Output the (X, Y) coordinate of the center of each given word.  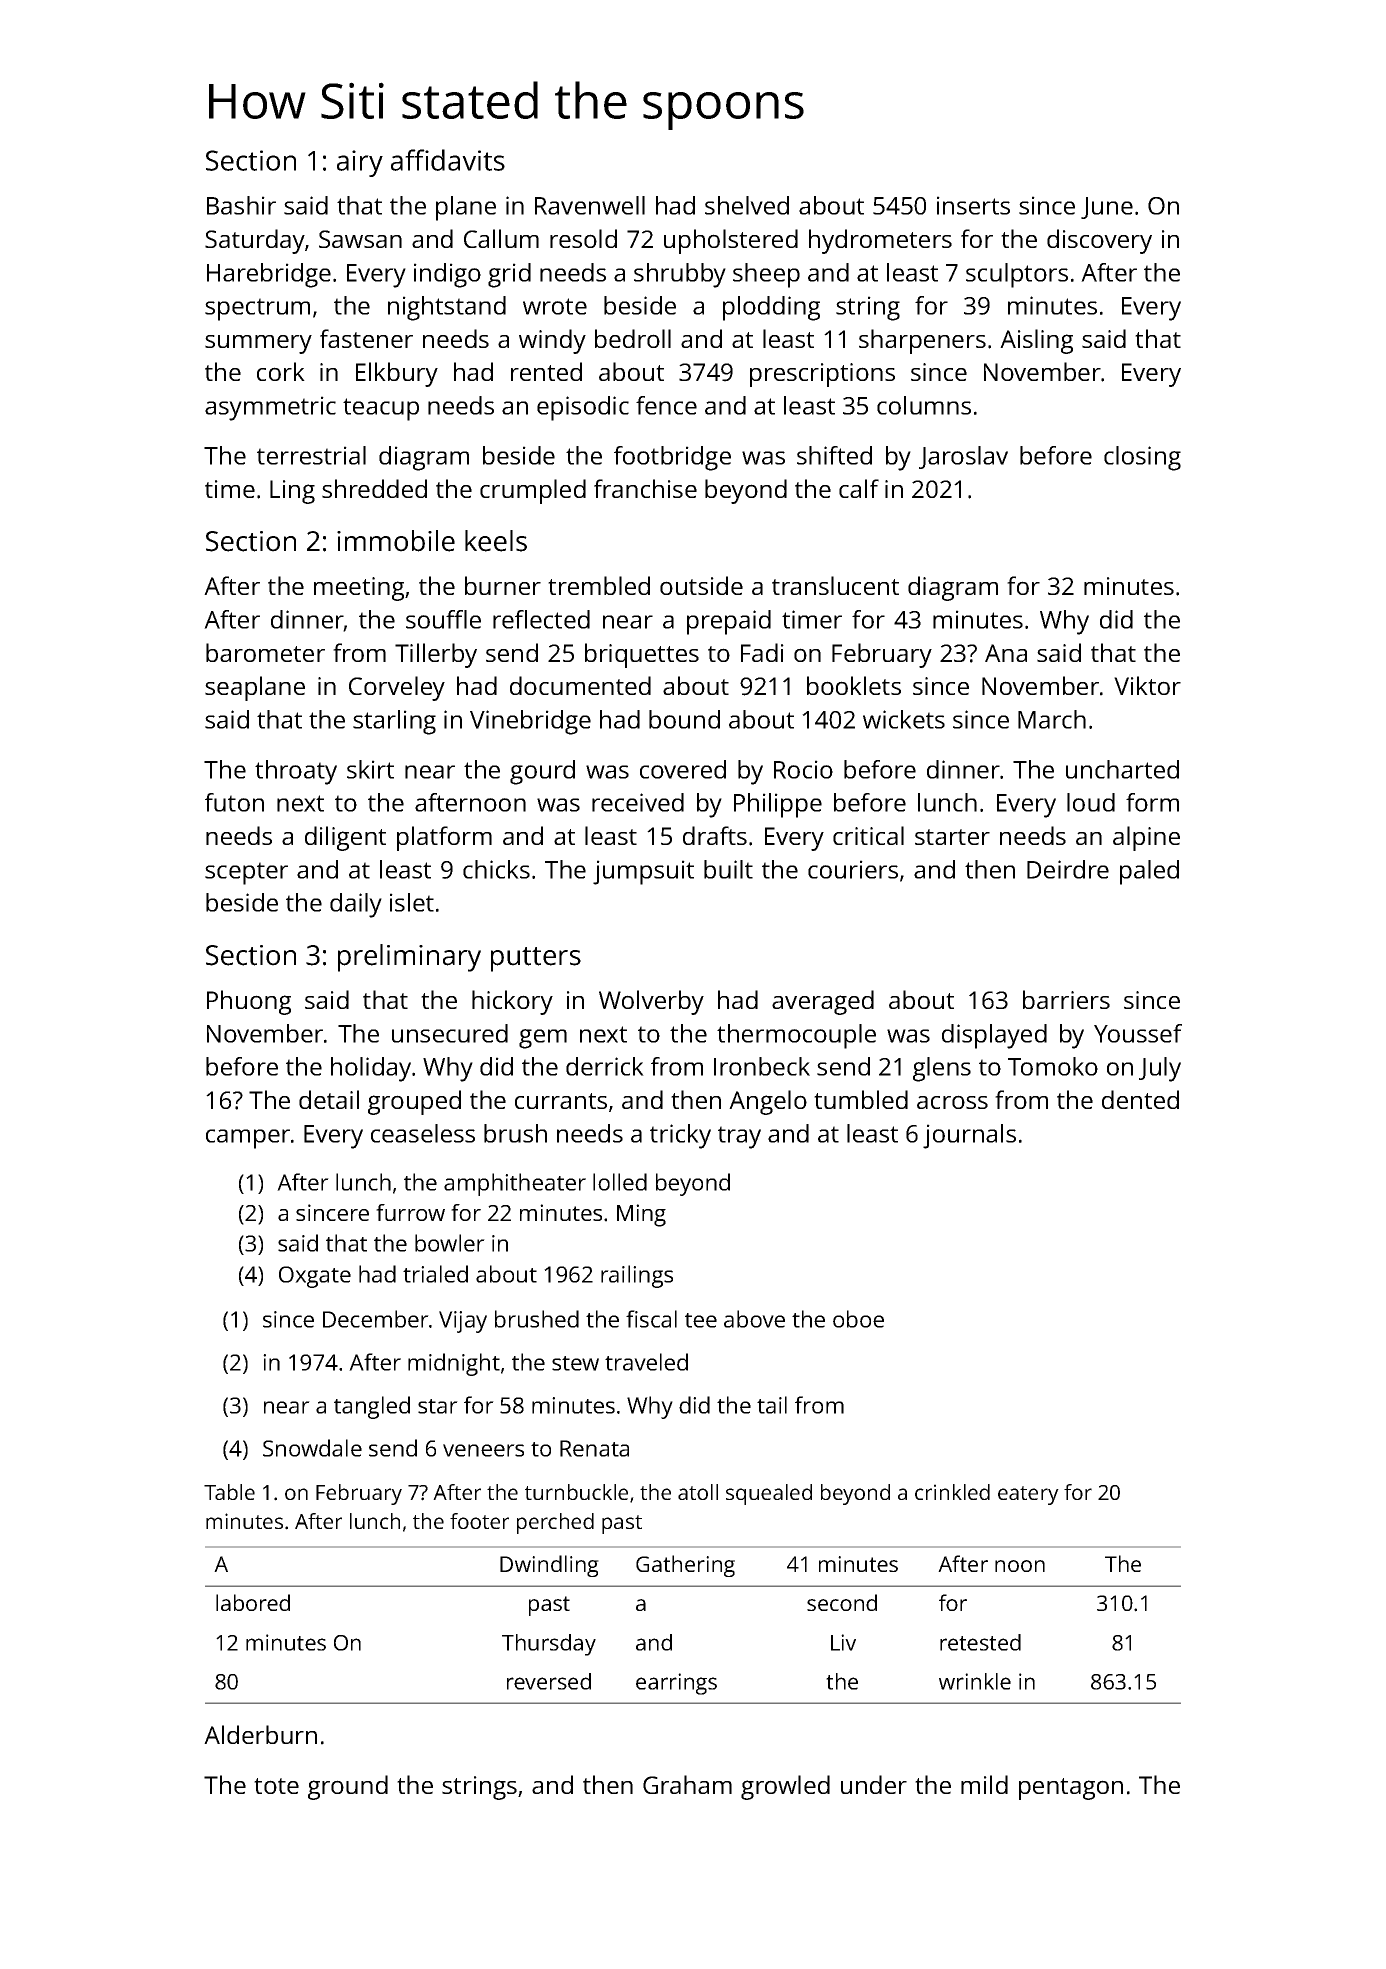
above (754, 1319)
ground (348, 1787)
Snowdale (312, 1448)
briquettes (642, 655)
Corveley (397, 688)
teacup (381, 409)
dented (1140, 1099)
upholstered (731, 241)
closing (1142, 458)
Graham (687, 1784)
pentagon (1071, 1789)
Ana (1006, 653)
